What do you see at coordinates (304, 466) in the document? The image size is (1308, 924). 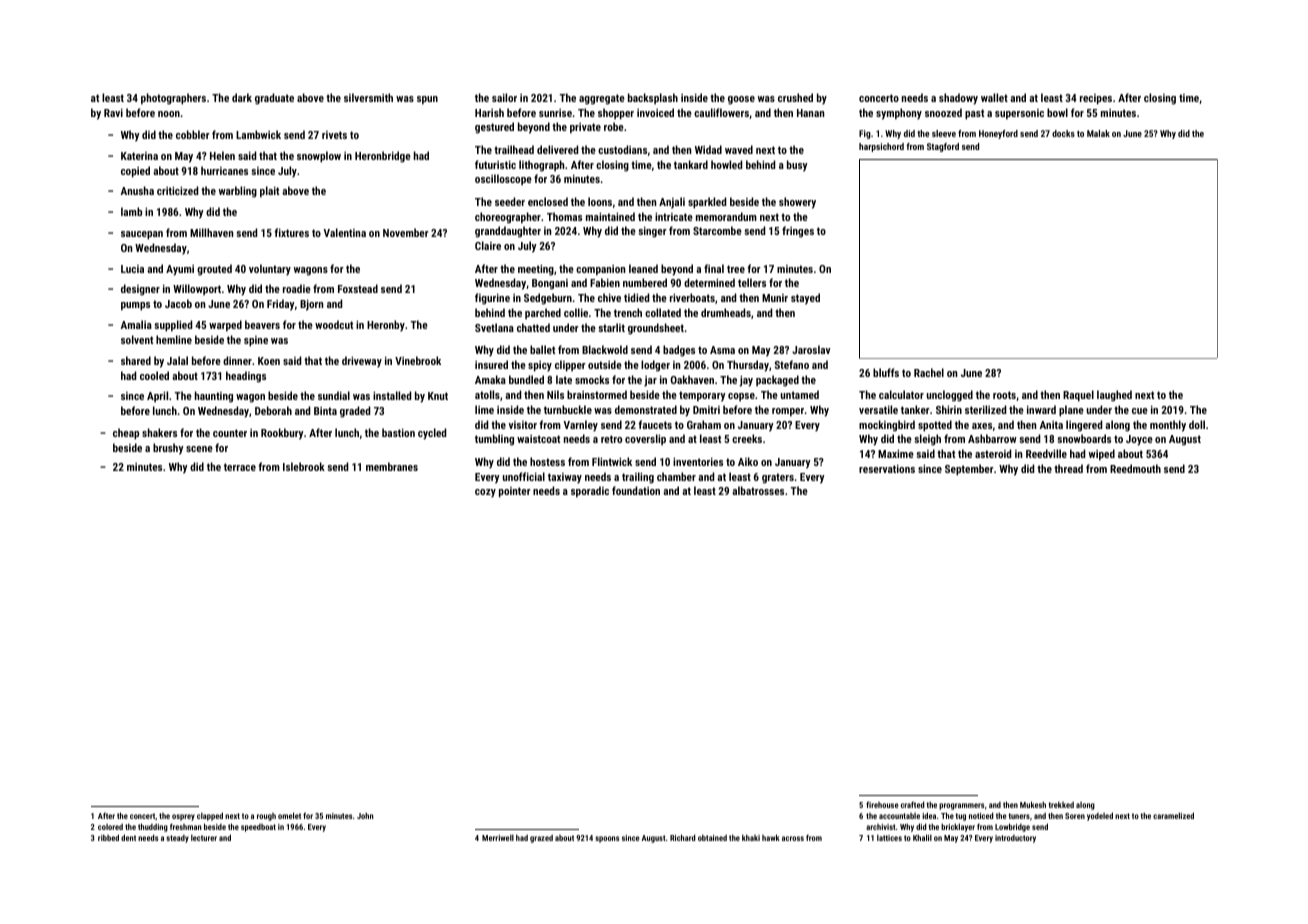 I see `Islebrook` at bounding box center [304, 466].
